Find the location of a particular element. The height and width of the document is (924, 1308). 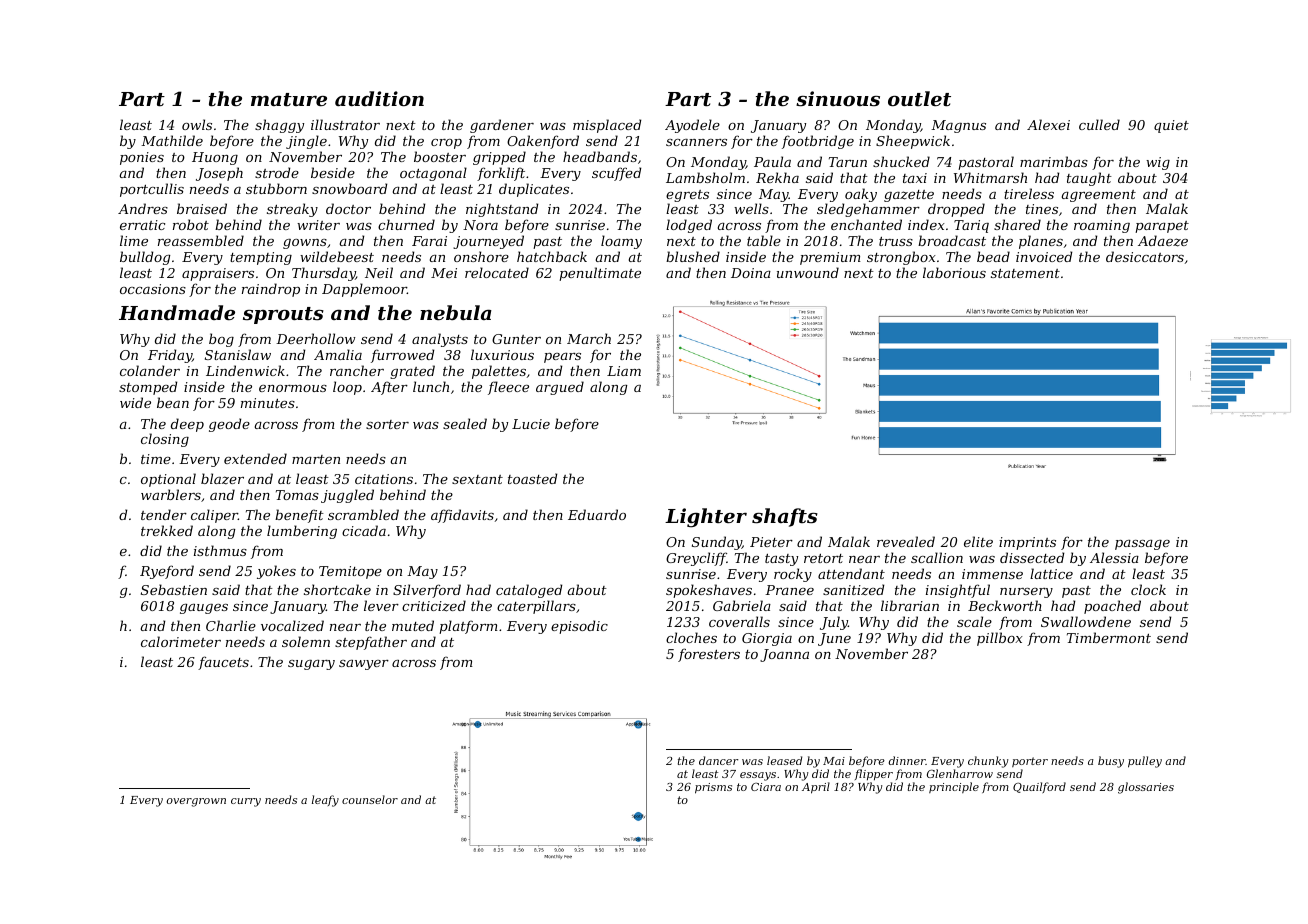

shafts is located at coordinates (785, 517).
